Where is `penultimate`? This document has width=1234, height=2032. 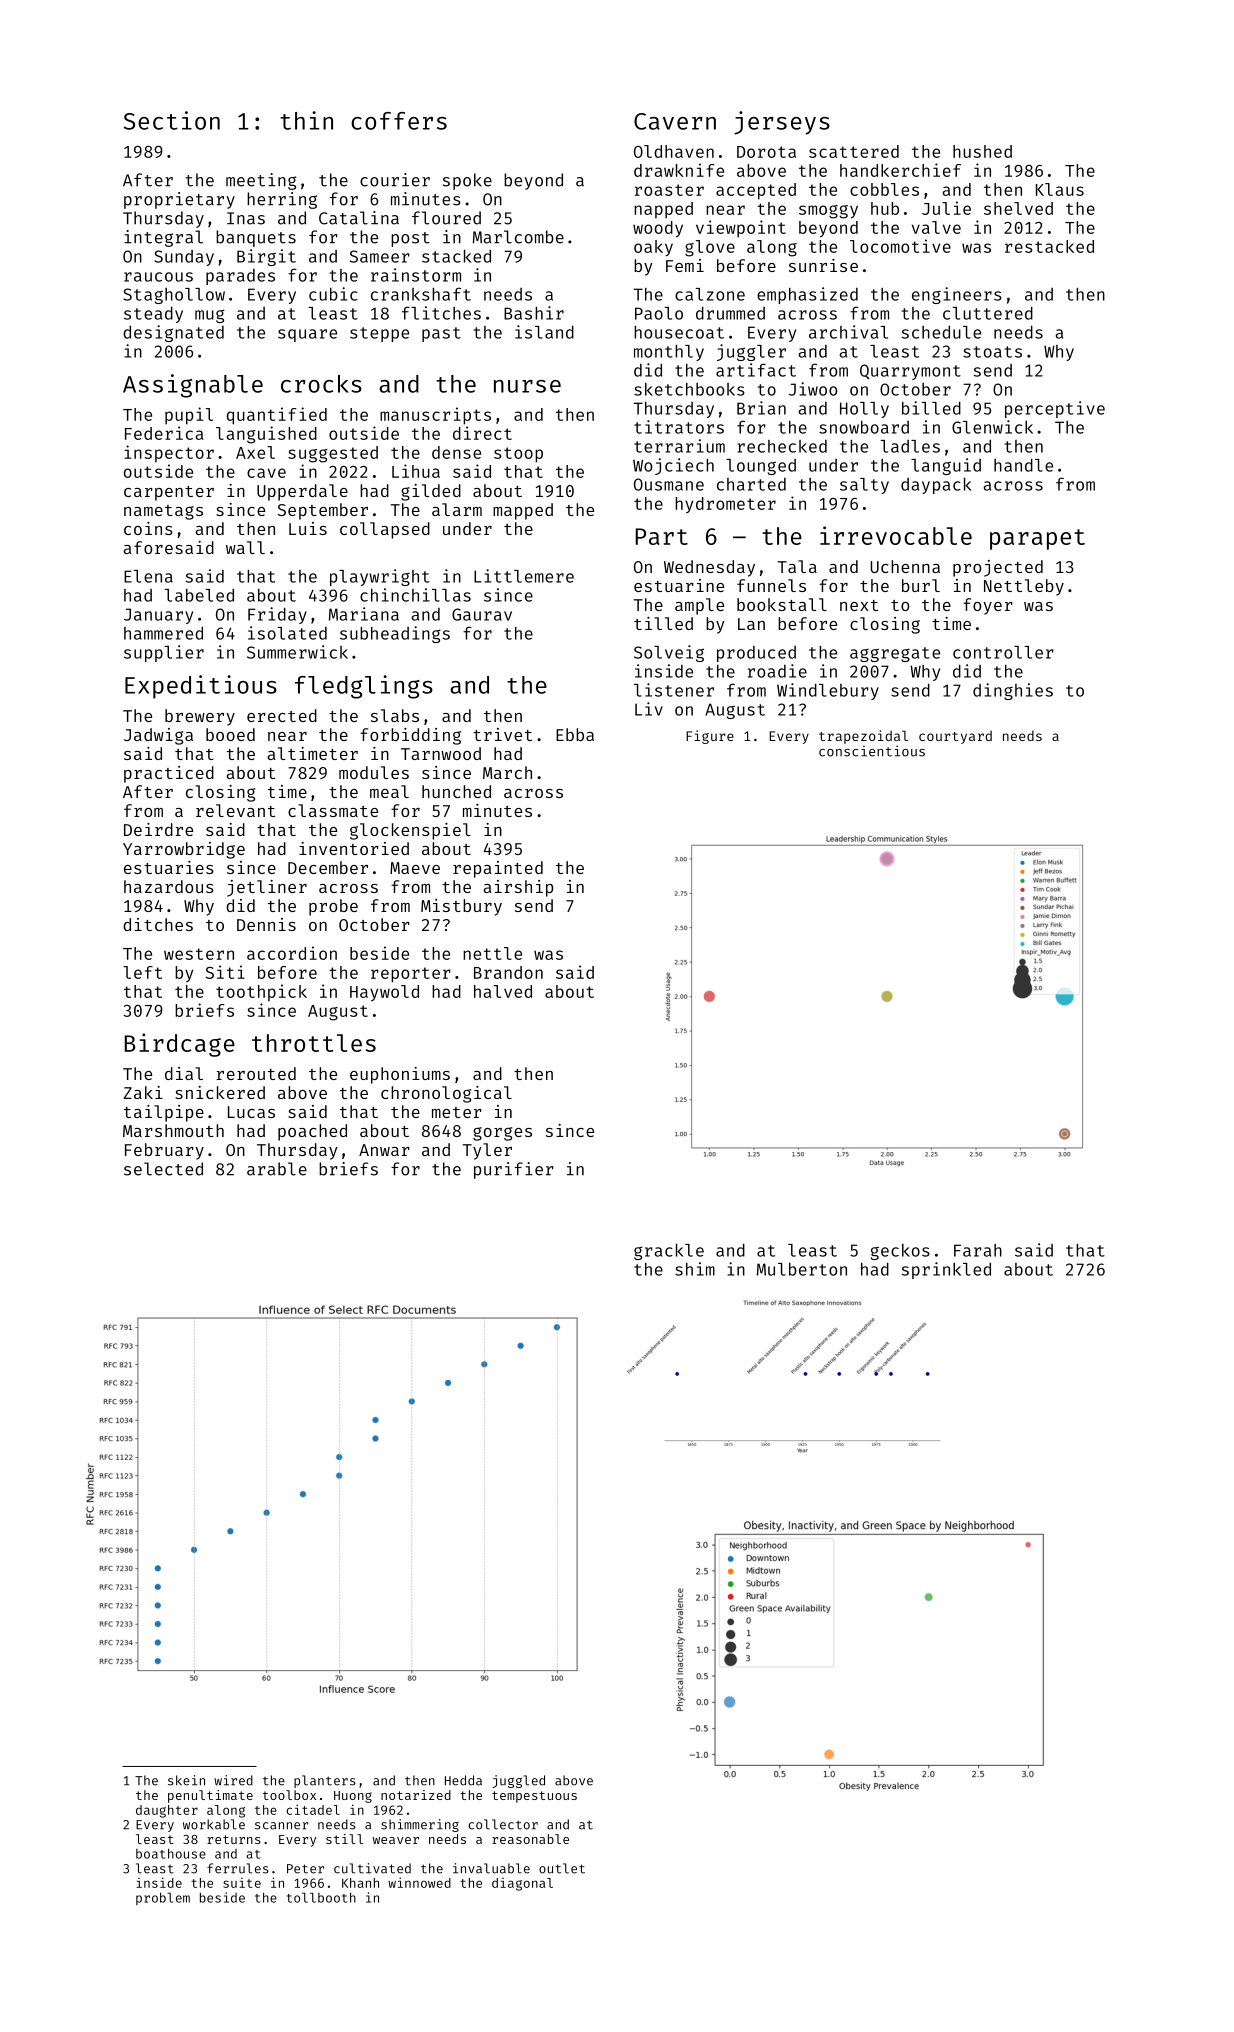 penultimate is located at coordinates (210, 1796).
